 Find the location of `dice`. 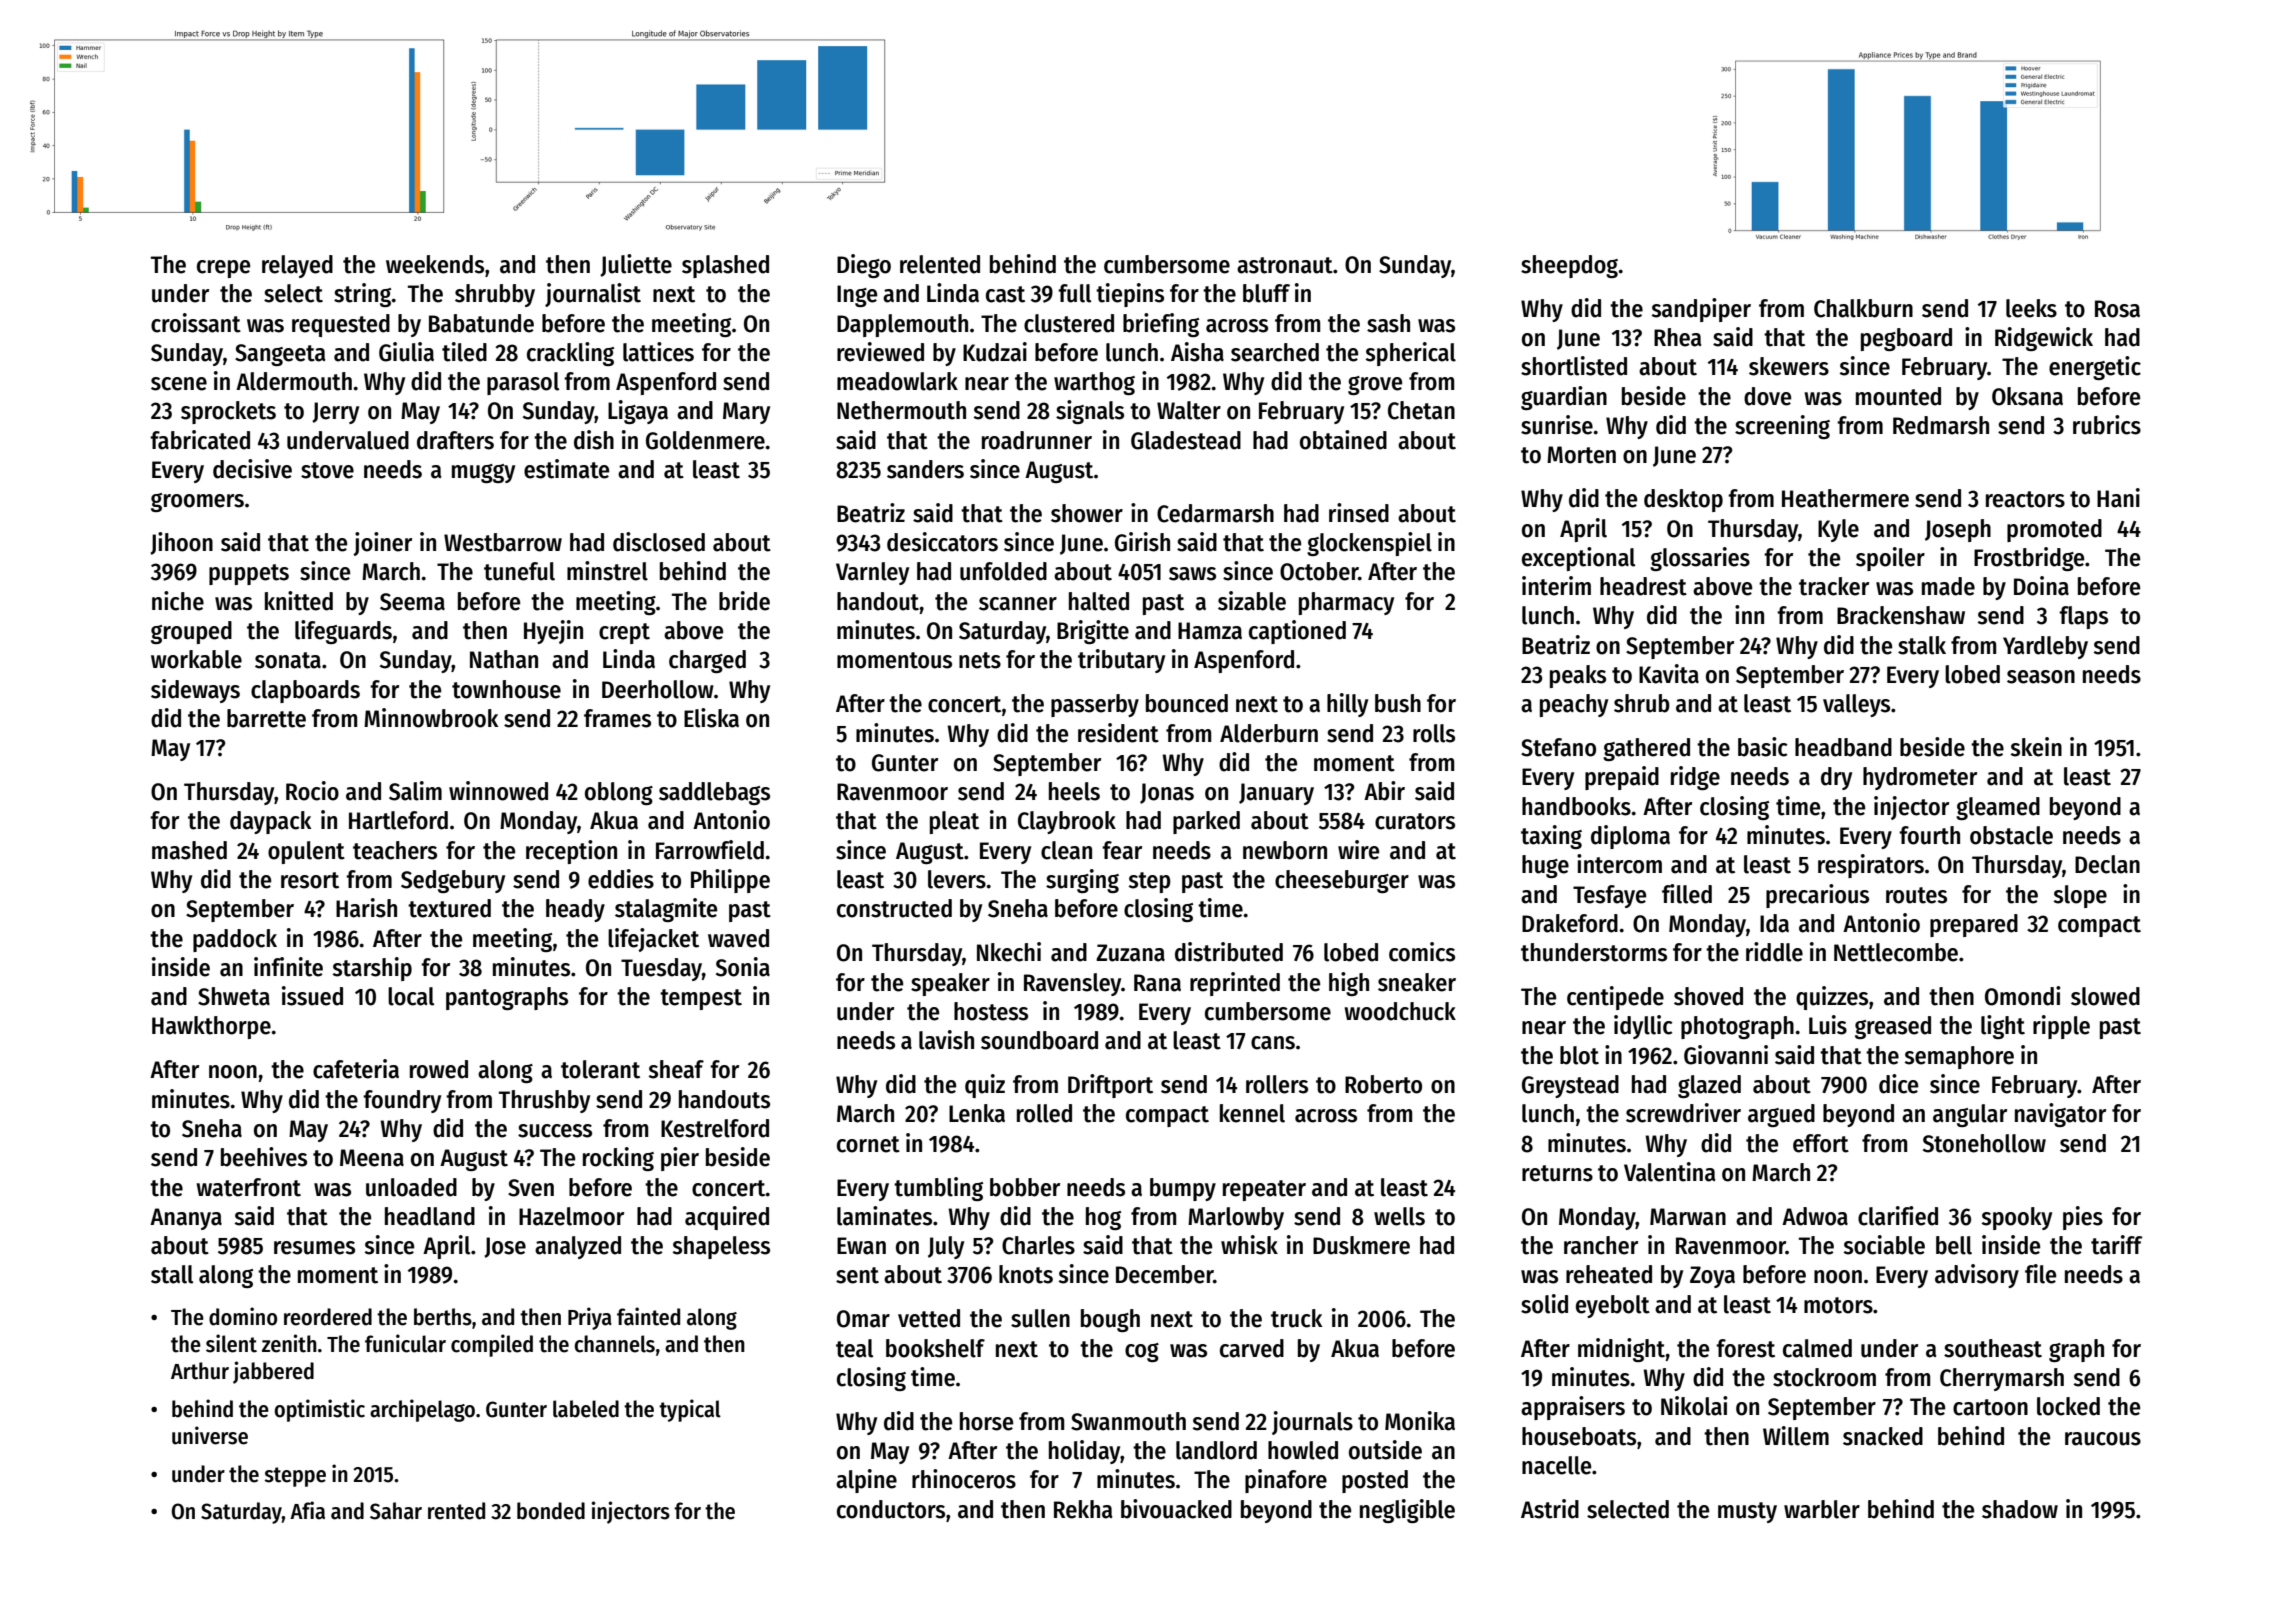

dice is located at coordinates (1898, 1084).
